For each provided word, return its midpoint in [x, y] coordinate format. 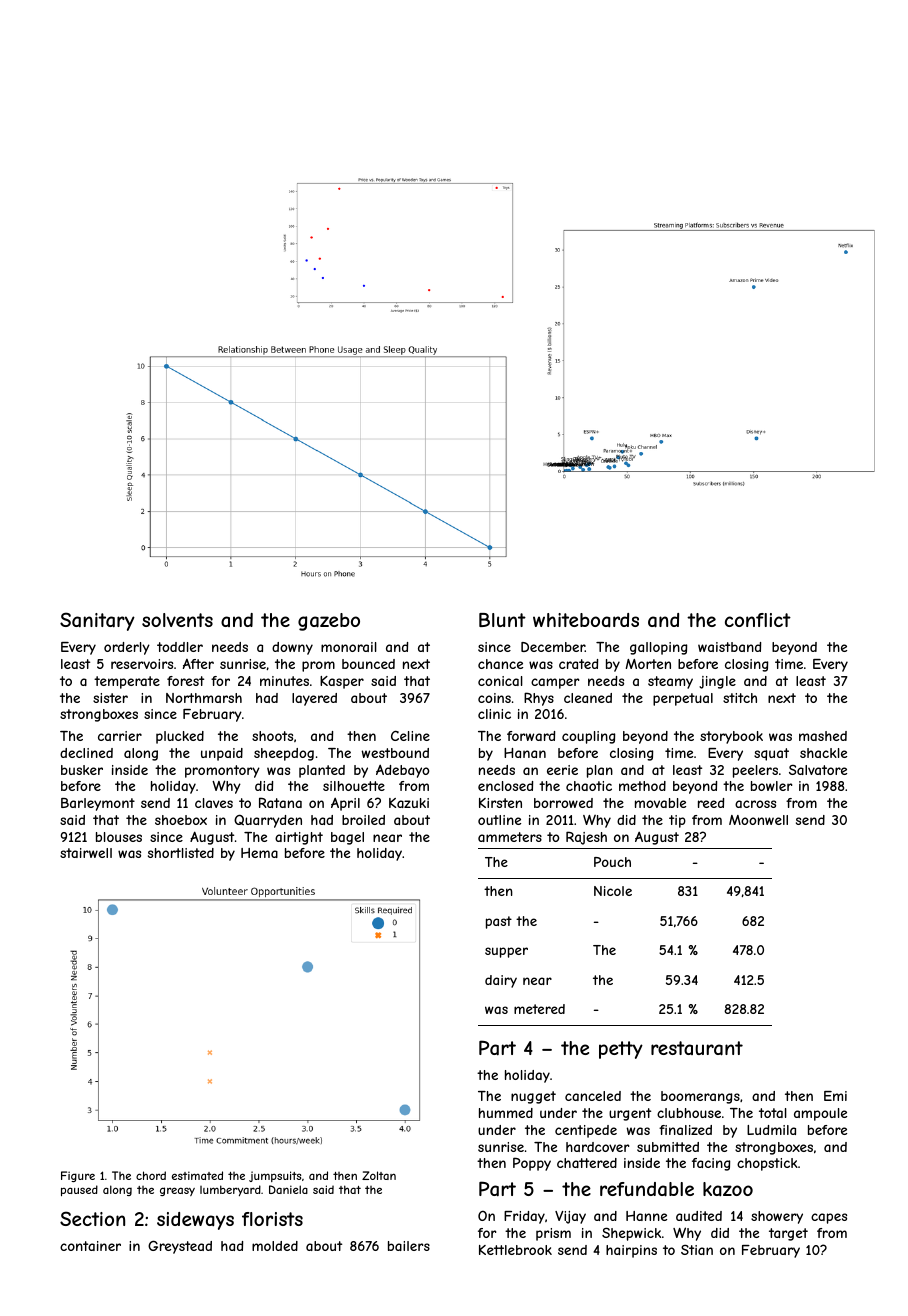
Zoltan [379, 1175]
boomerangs [700, 1097]
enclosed [505, 786]
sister [110, 698]
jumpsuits [275, 1176]
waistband [729, 647]
